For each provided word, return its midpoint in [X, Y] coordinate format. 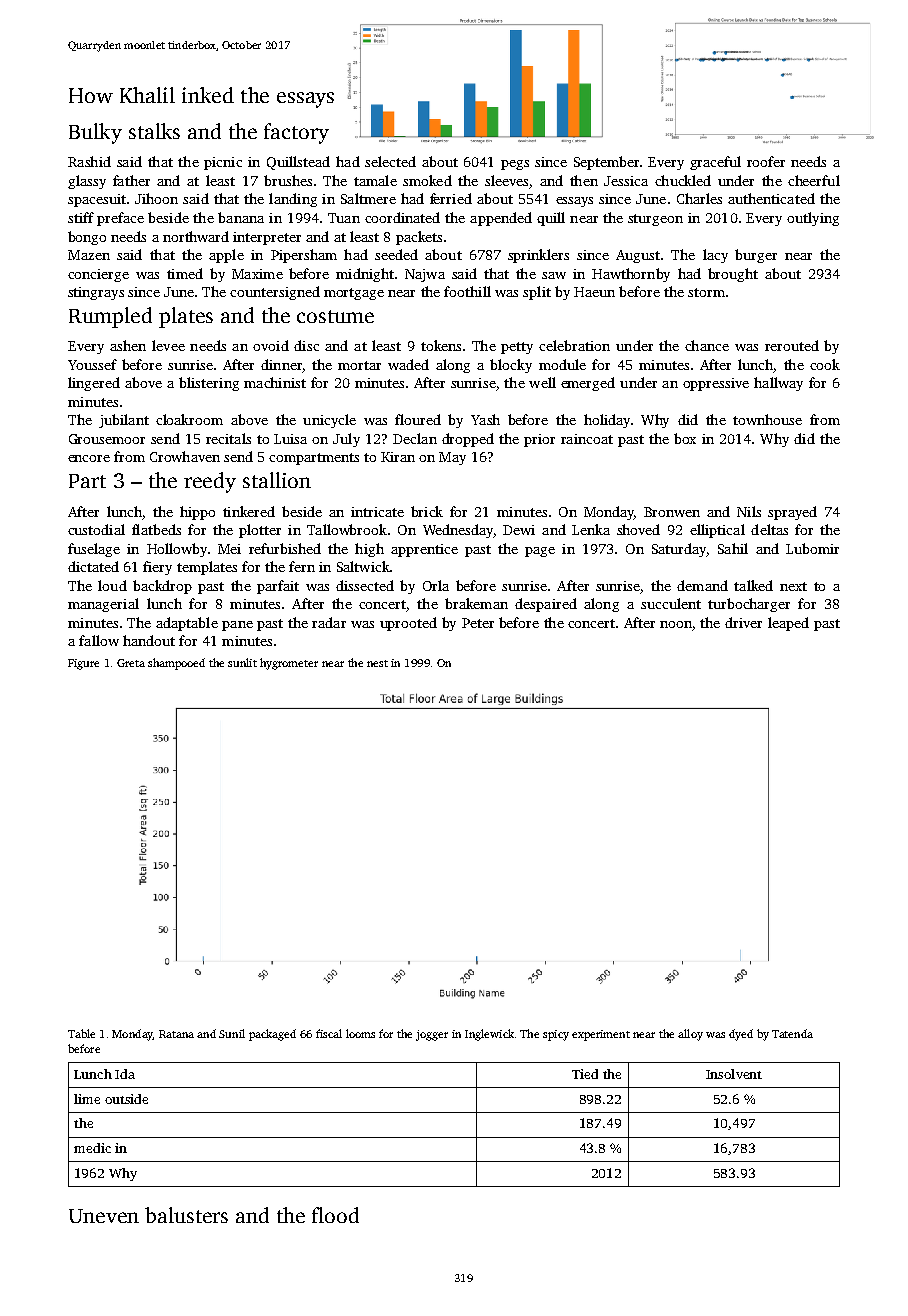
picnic [223, 163]
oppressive [716, 384]
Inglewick [489, 1035]
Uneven [104, 1216]
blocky [511, 366]
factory [296, 133]
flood [335, 1215]
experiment [601, 1035]
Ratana [176, 1034]
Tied [585, 1074]
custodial [96, 529]
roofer [766, 161]
